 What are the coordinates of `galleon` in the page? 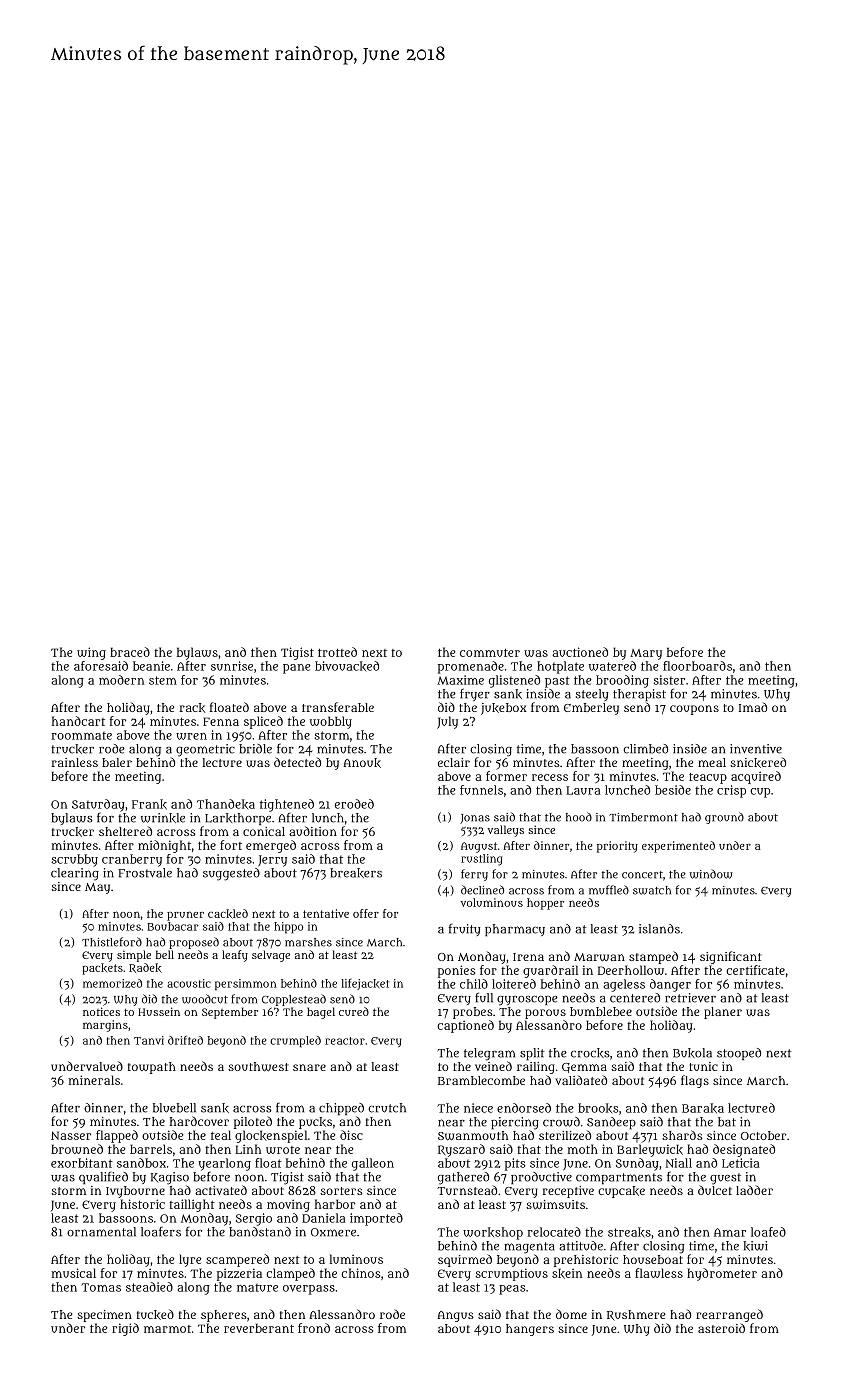 It's located at (373, 1164).
